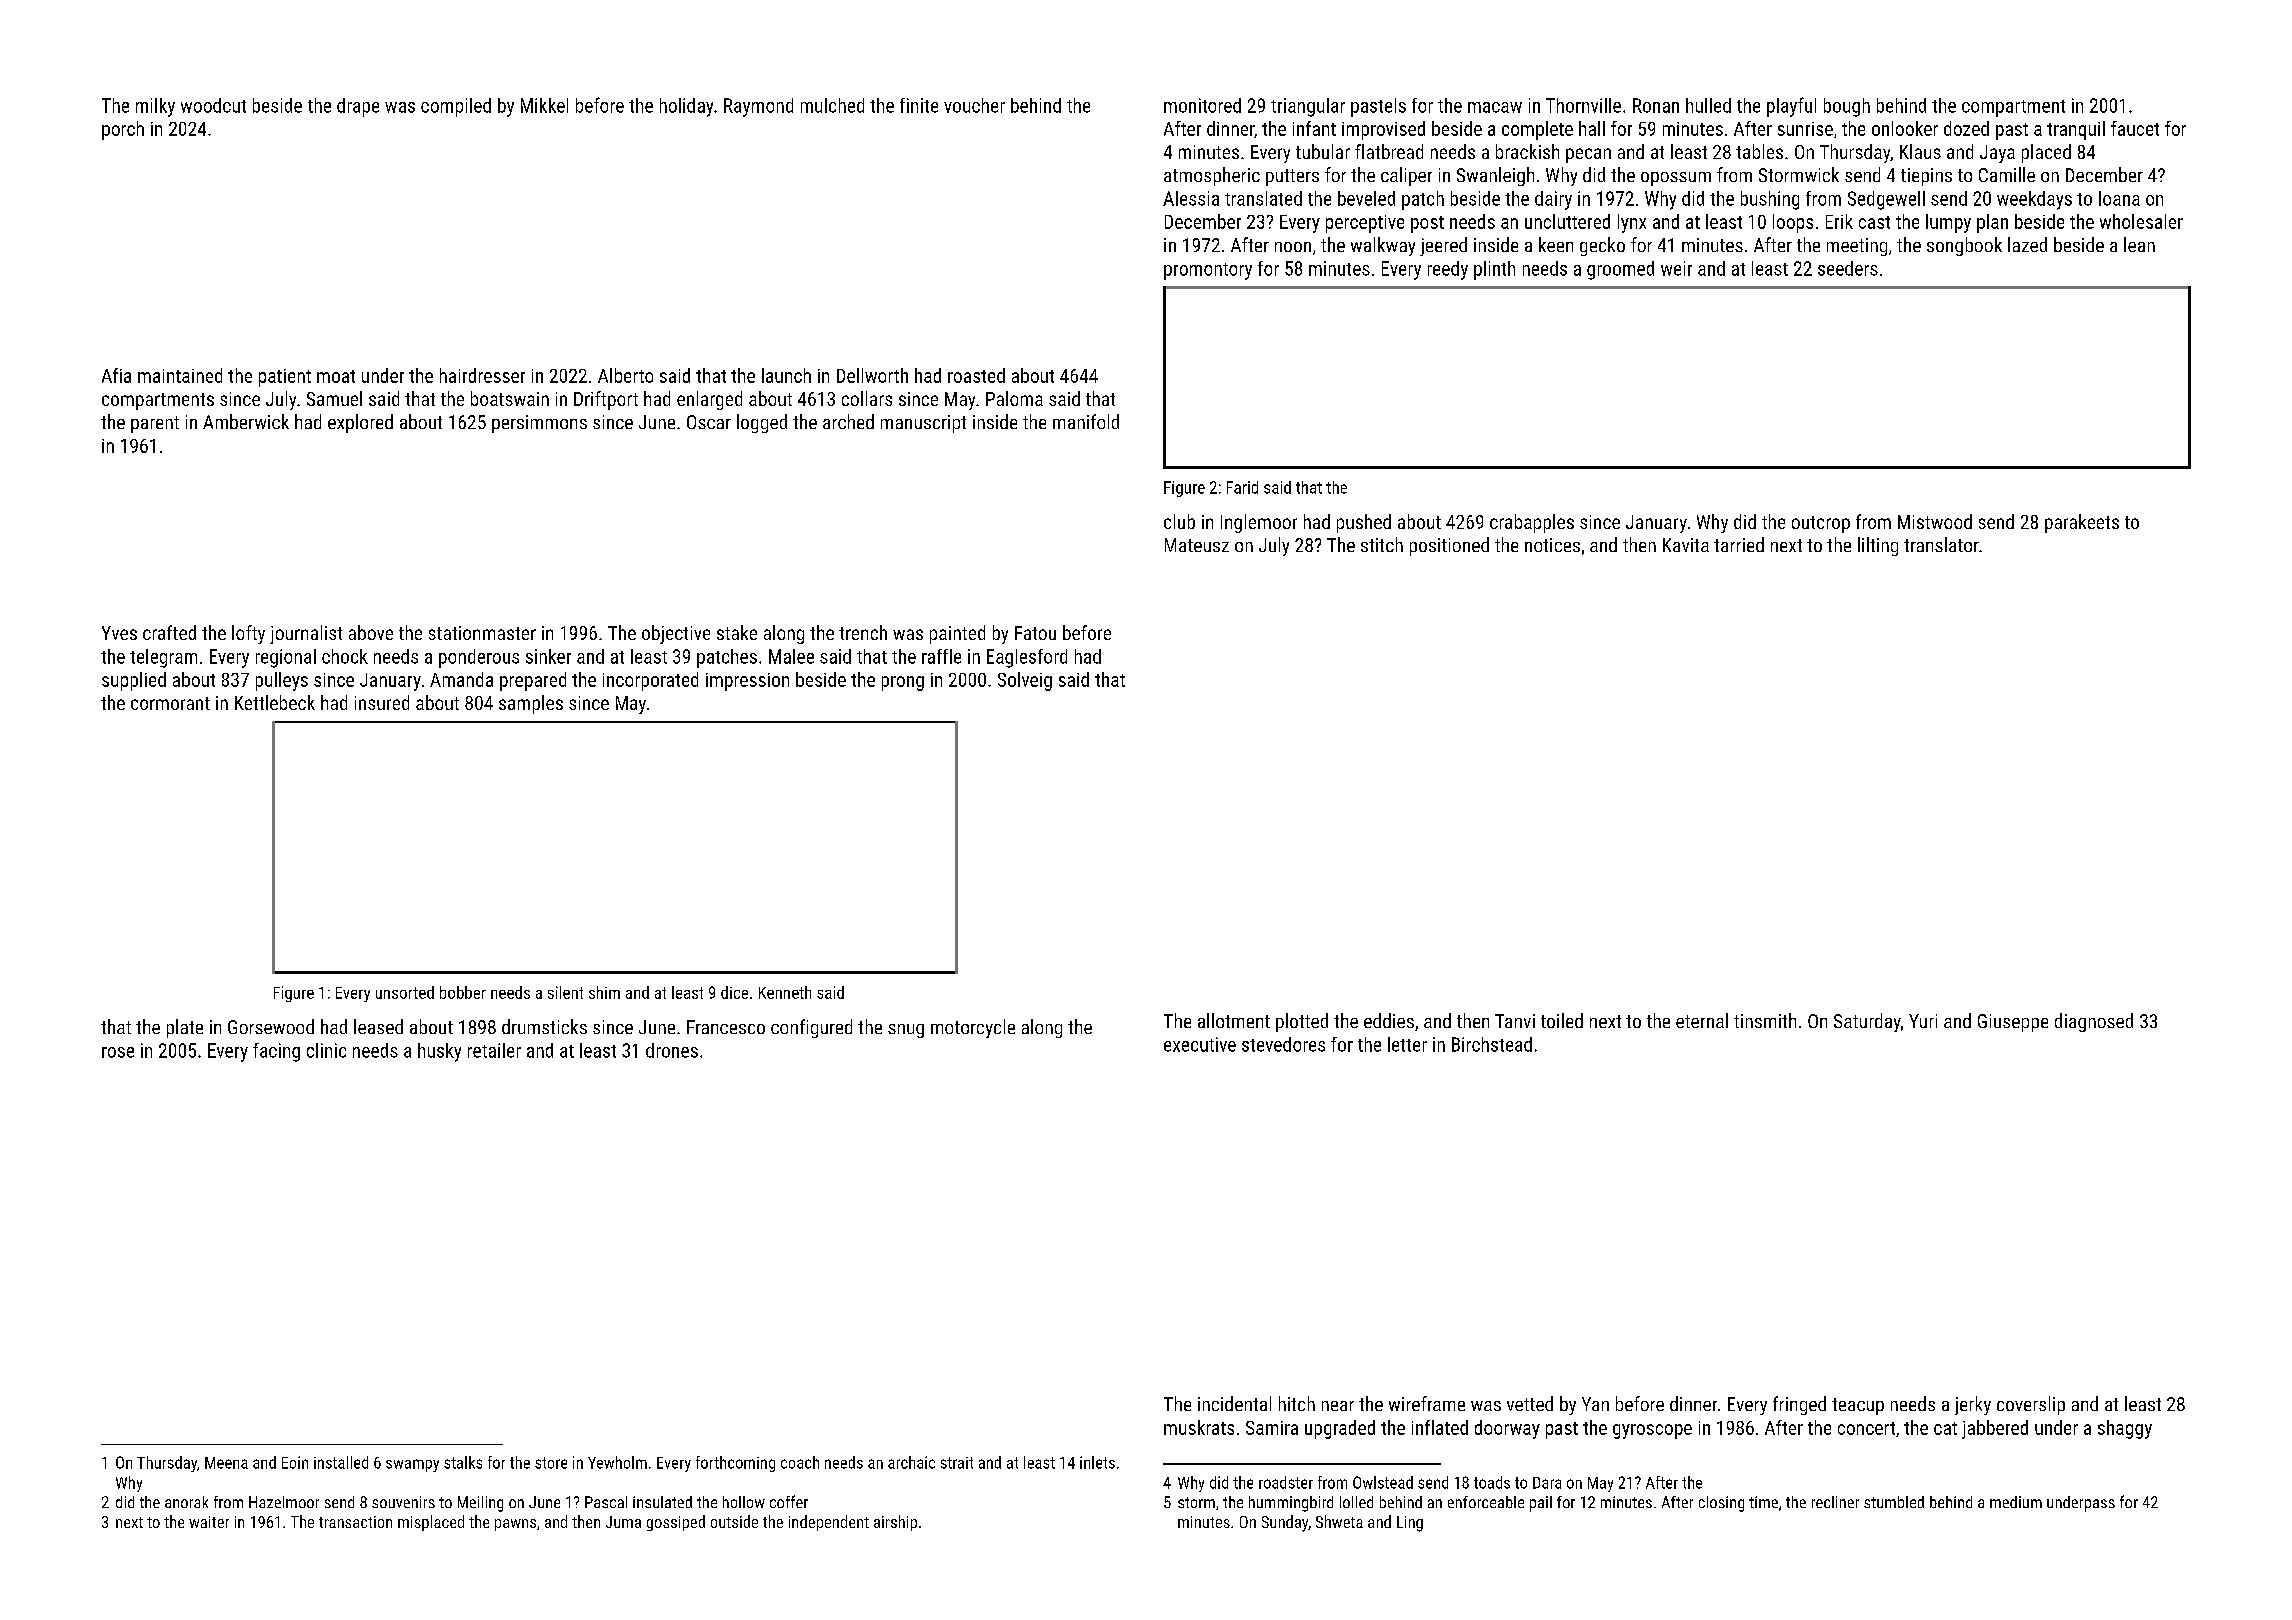 The height and width of the page is (1620, 2292). I want to click on above, so click(371, 632).
